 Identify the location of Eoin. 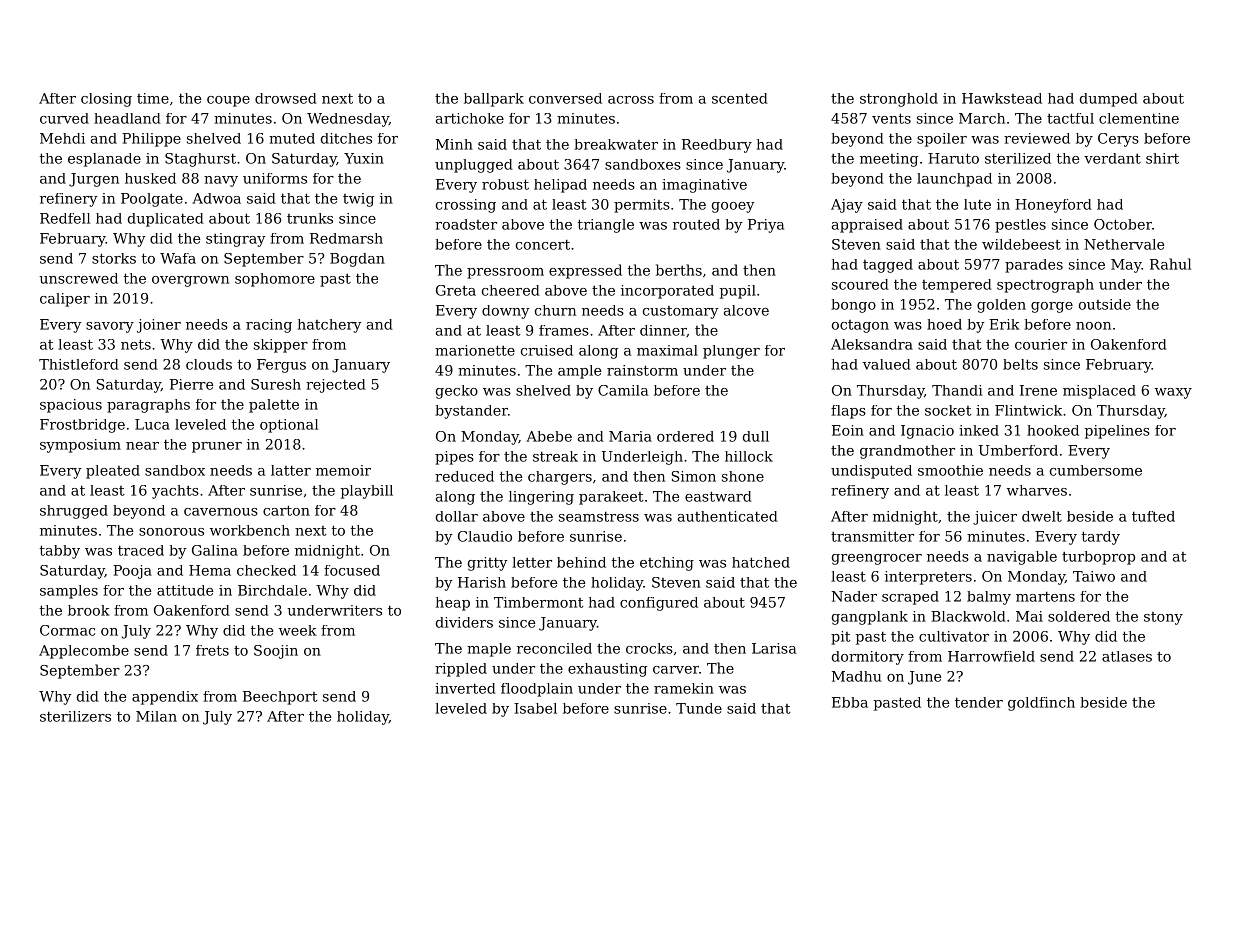
(848, 430).
